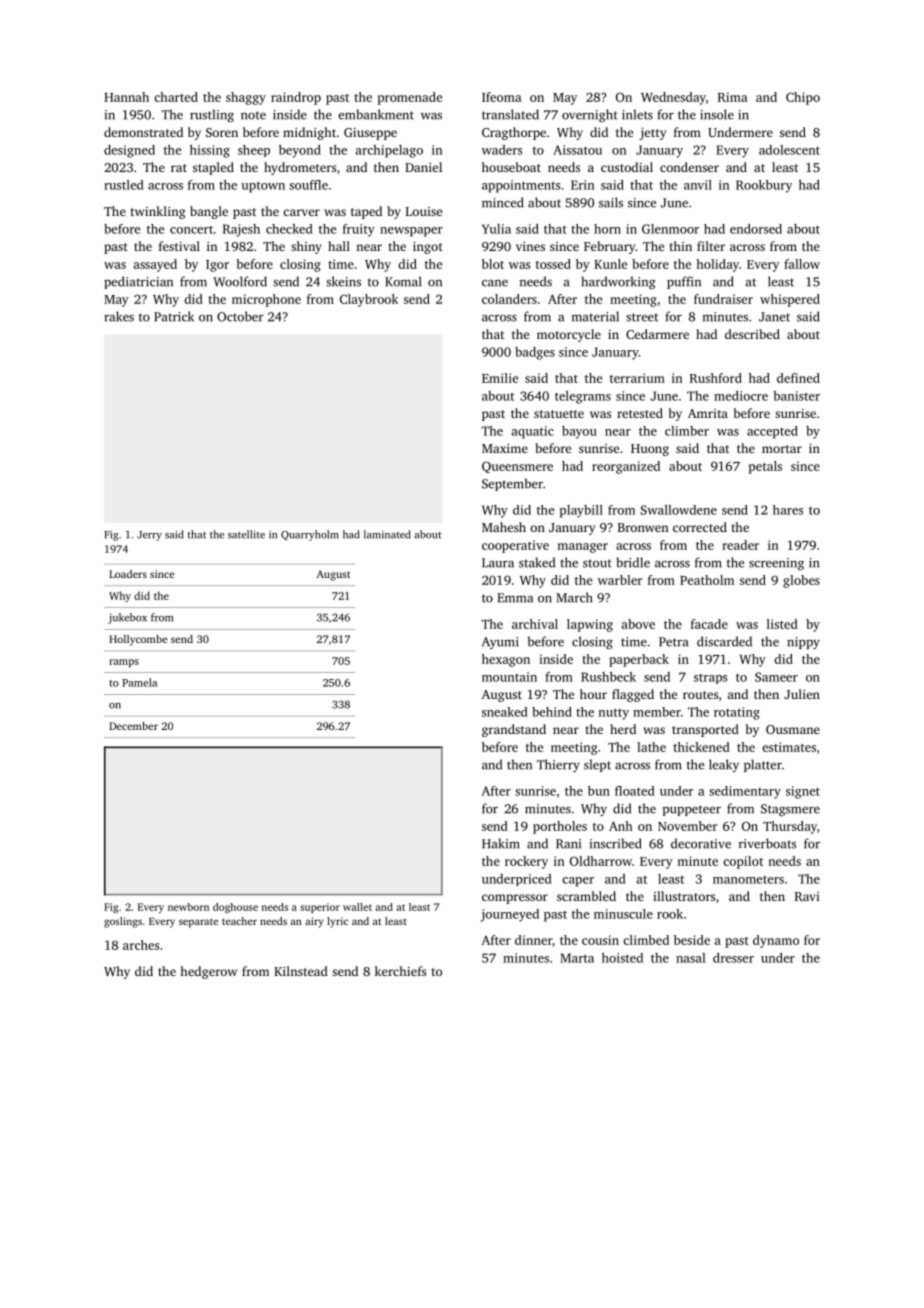  What do you see at coordinates (506, 660) in the screenshot?
I see `hexagon` at bounding box center [506, 660].
